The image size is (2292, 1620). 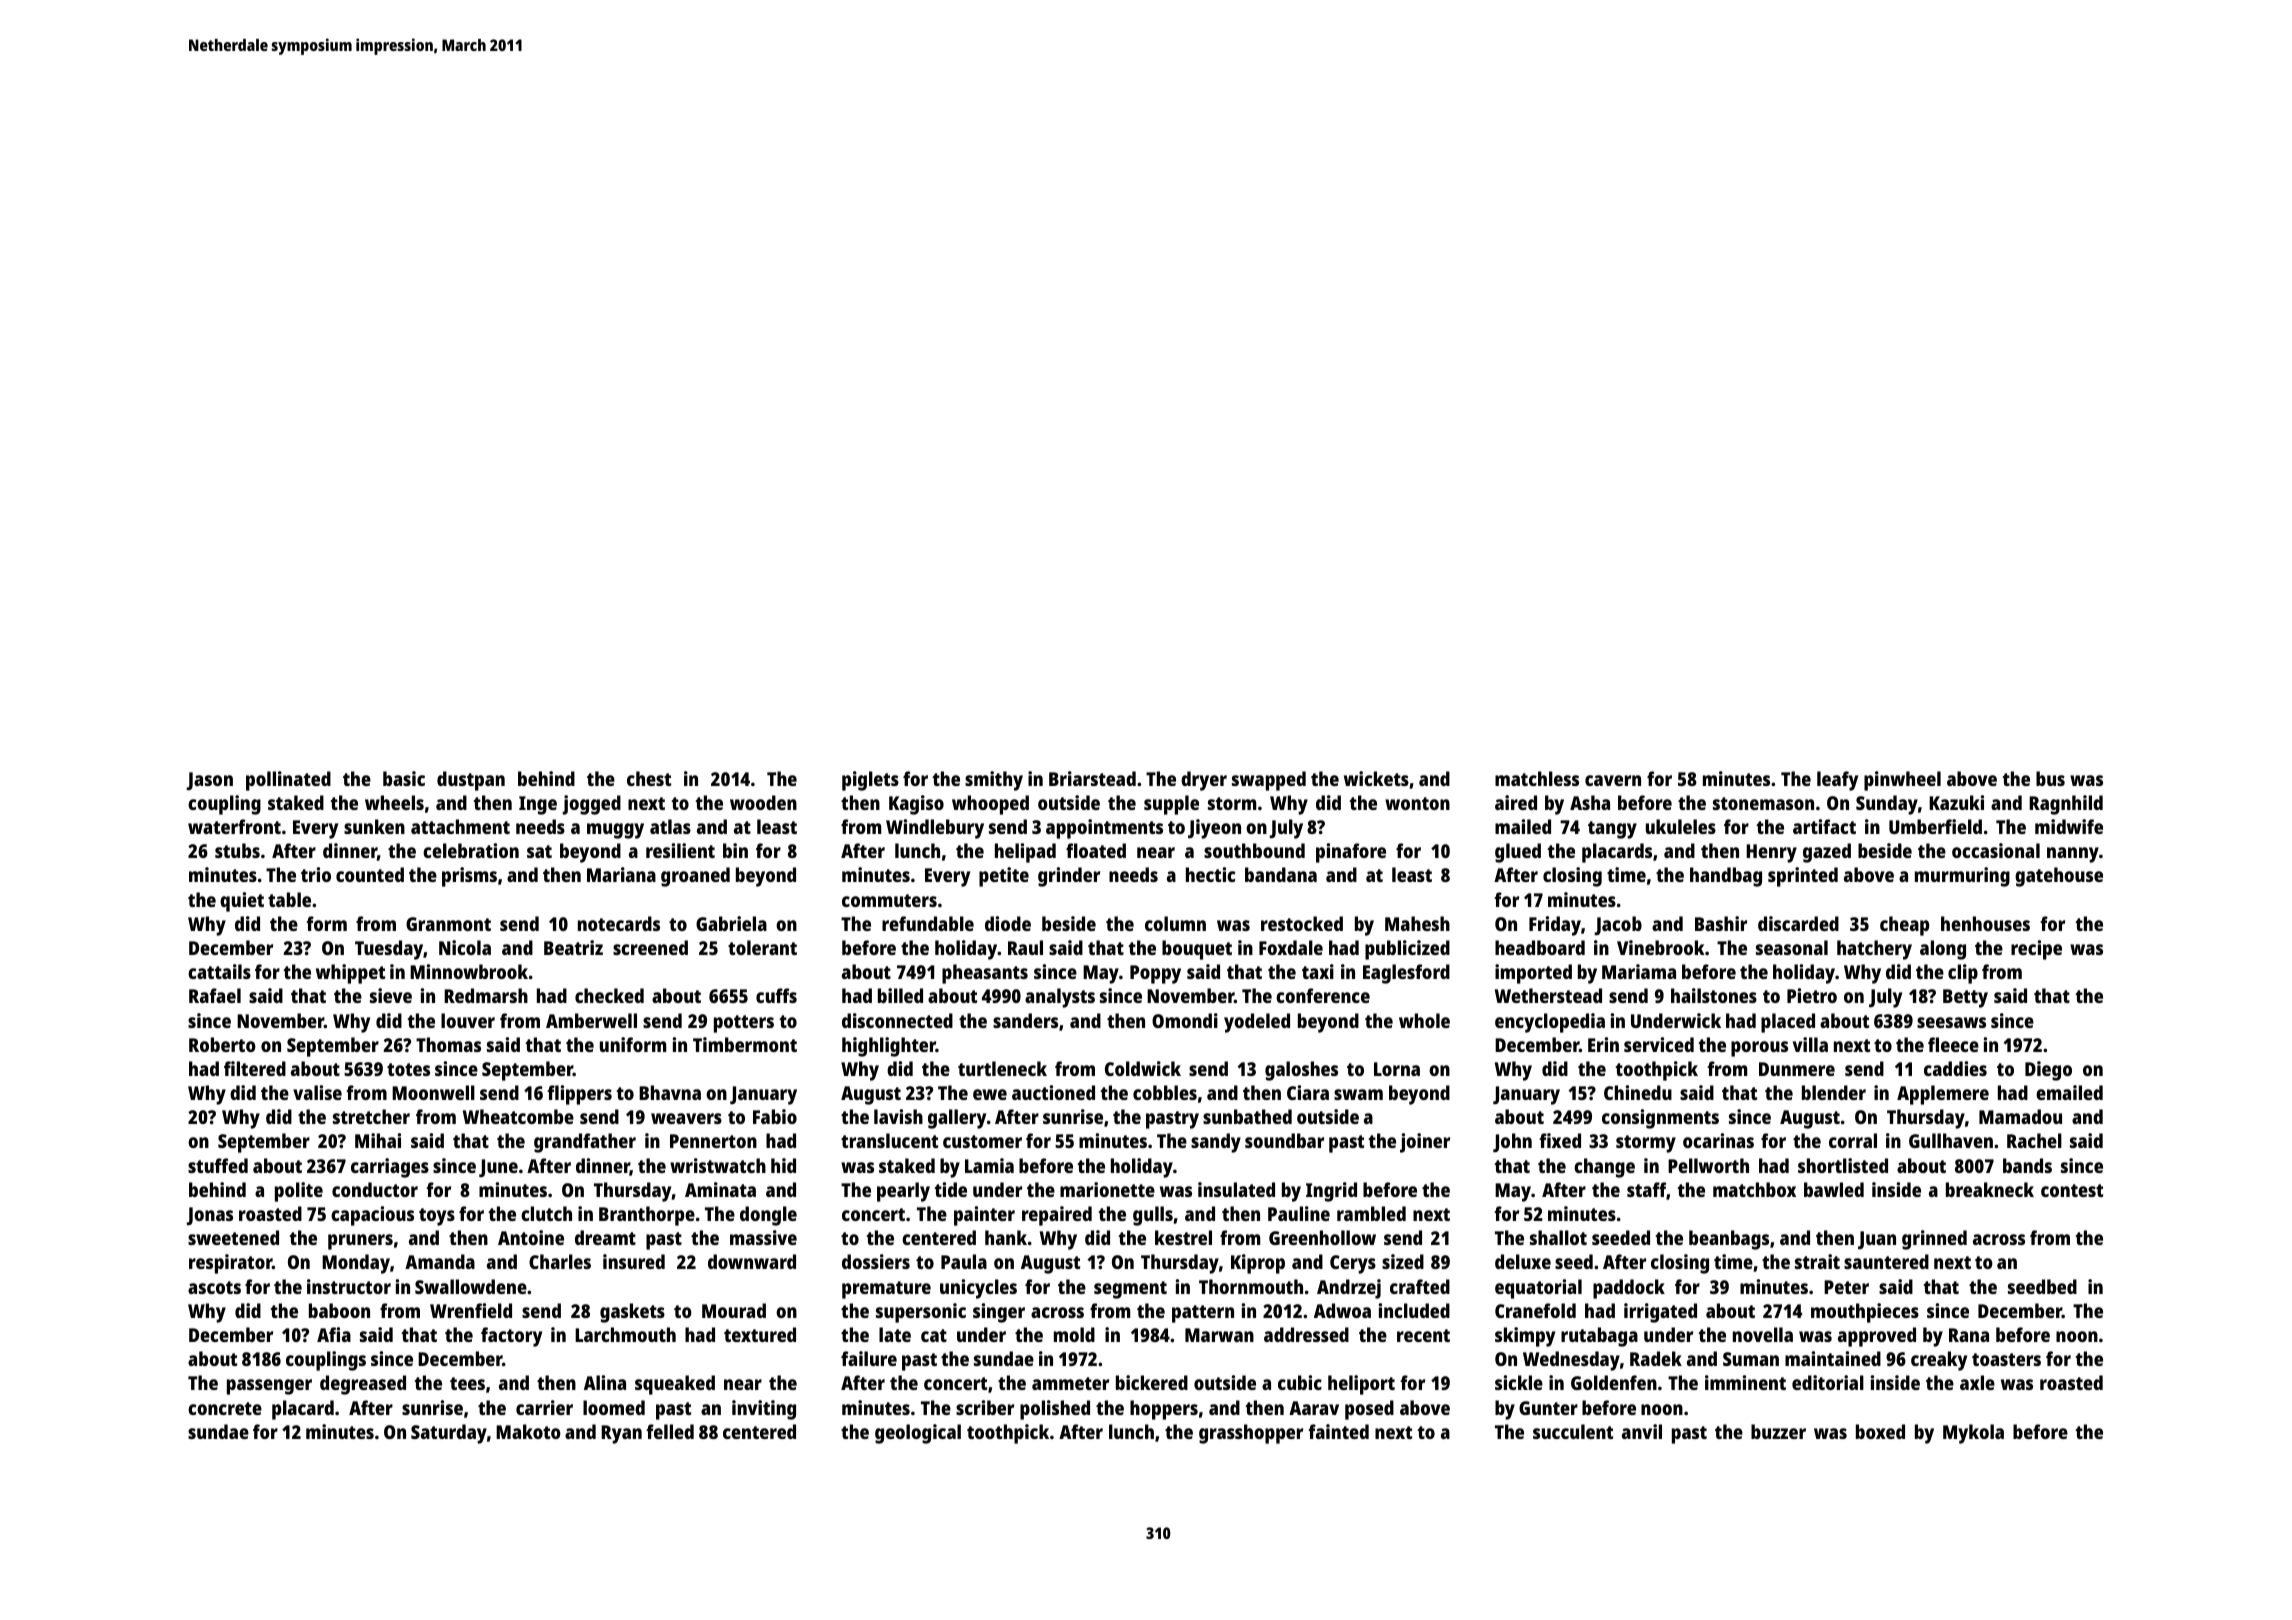 I want to click on Wheatcombe, so click(x=518, y=1116).
